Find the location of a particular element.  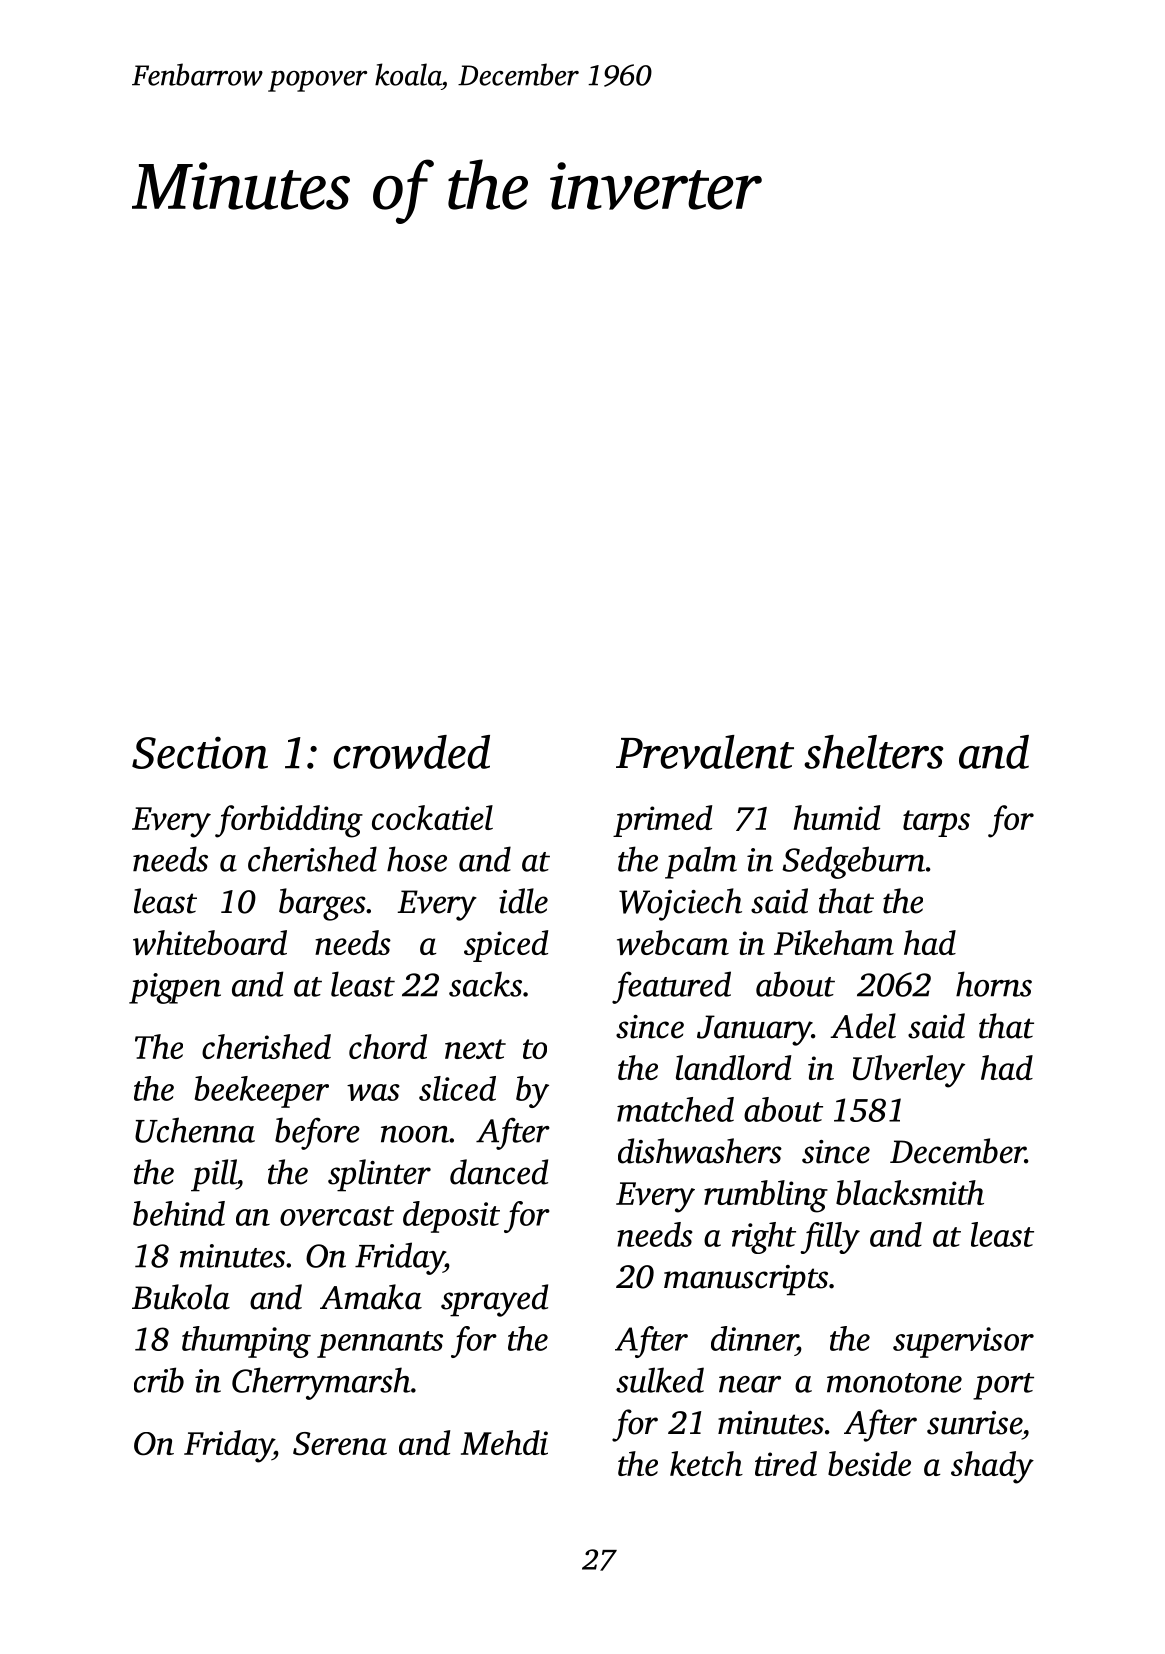

featured is located at coordinates (671, 987).
